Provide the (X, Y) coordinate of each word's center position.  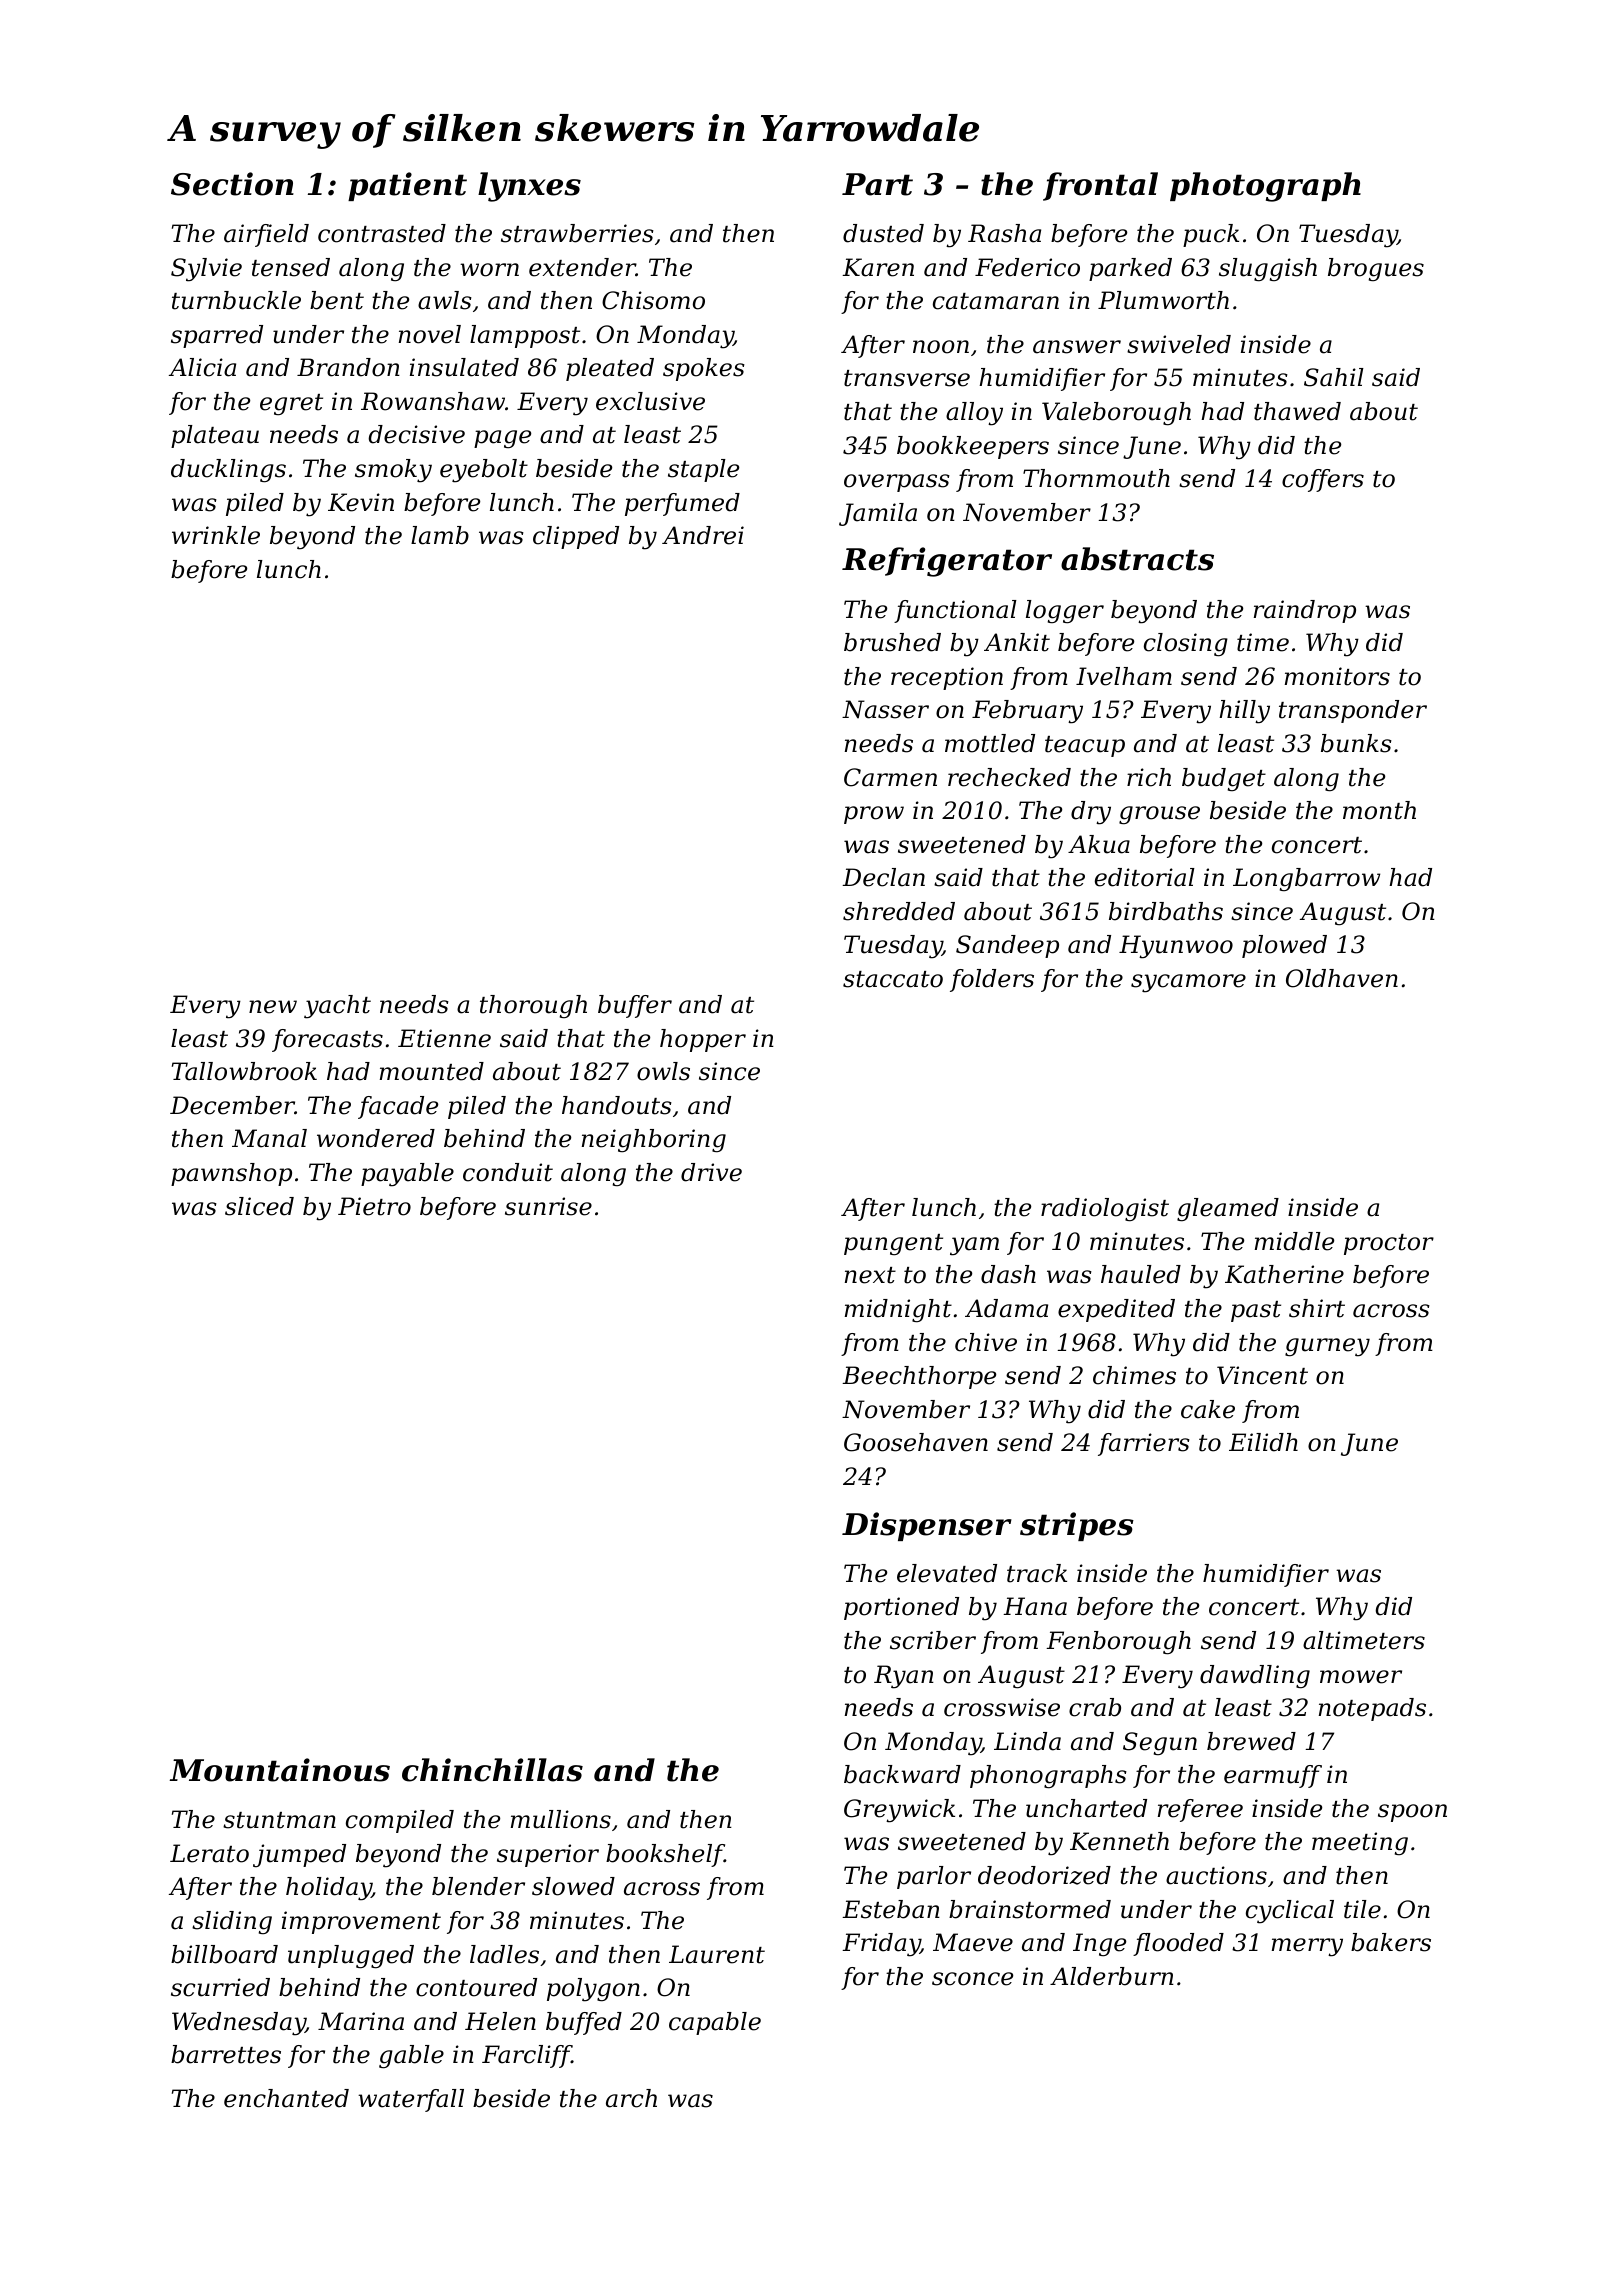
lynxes (529, 187)
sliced (259, 1206)
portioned (901, 1608)
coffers (1323, 480)
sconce (972, 1979)
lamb (440, 535)
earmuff (1273, 1776)
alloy (974, 414)
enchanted (286, 2098)
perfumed (682, 504)
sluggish (1268, 270)
